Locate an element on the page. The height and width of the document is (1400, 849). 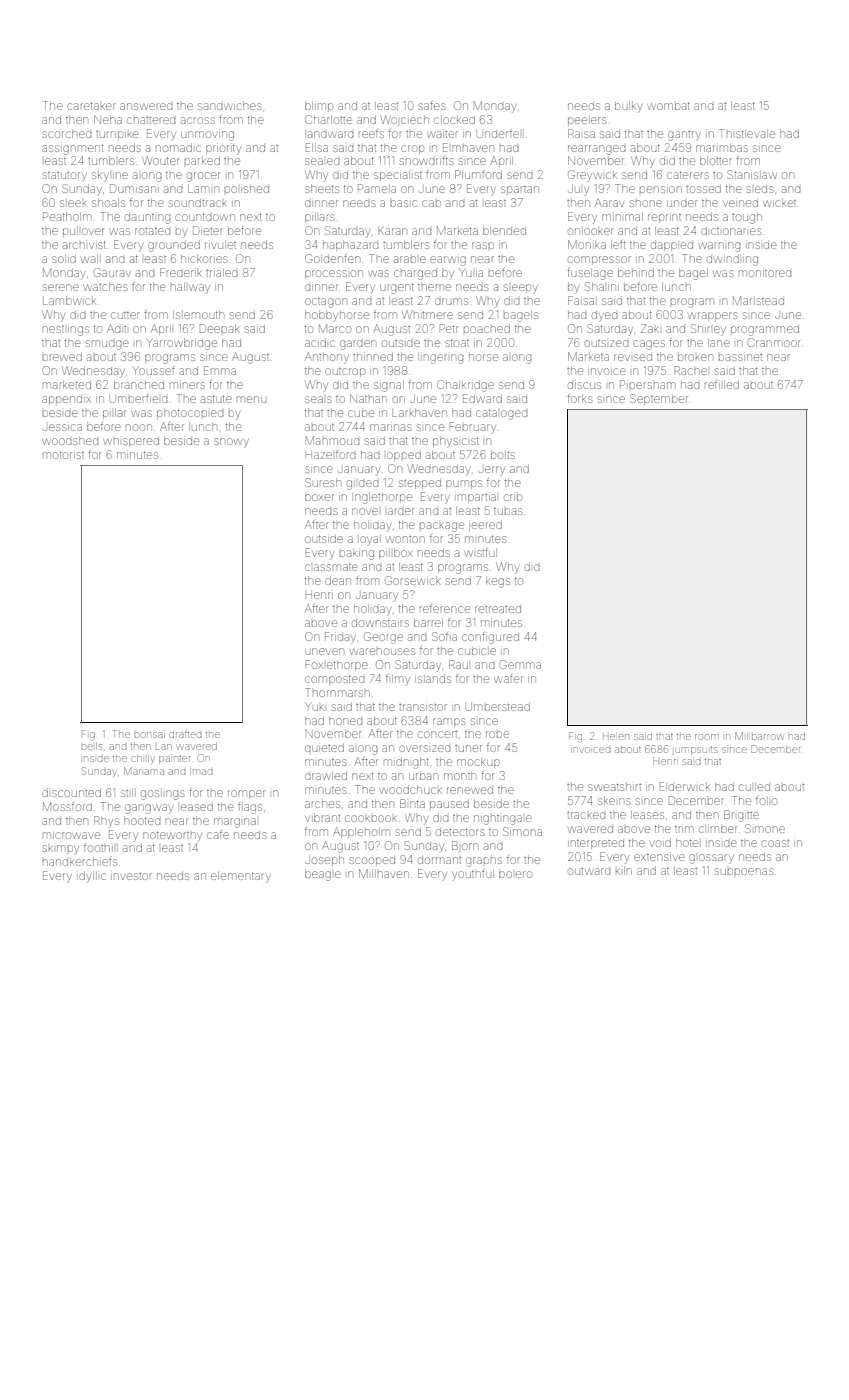
Appleholm is located at coordinates (361, 832).
